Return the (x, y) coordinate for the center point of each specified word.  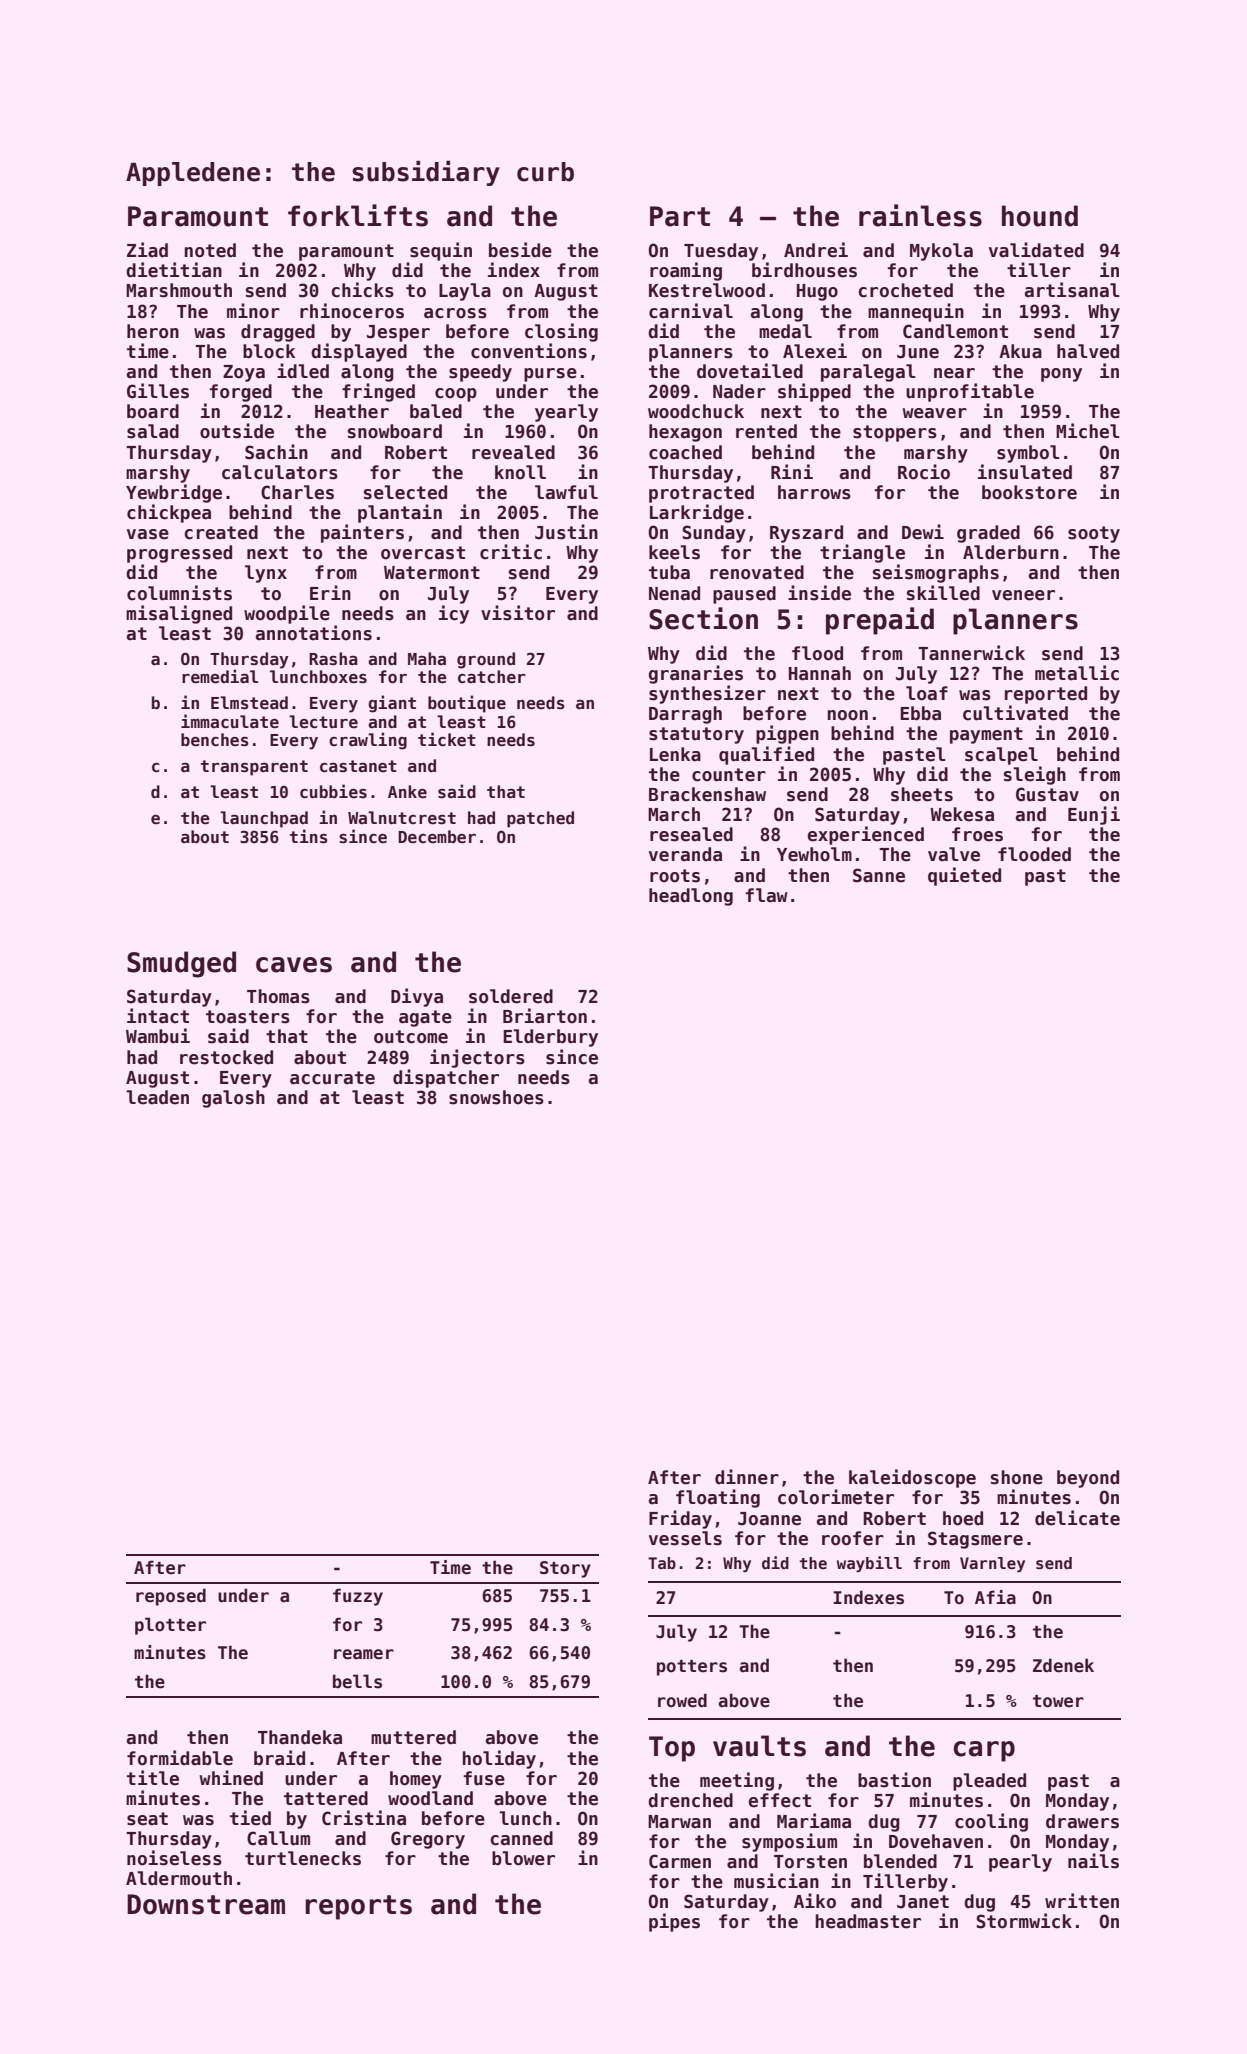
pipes (674, 1922)
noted (210, 250)
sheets (922, 794)
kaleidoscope (912, 1478)
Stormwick (1024, 1921)
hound (1040, 216)
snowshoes (496, 1097)
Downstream (206, 1904)
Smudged (181, 964)
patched (540, 819)
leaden (157, 1097)
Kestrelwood (707, 290)
